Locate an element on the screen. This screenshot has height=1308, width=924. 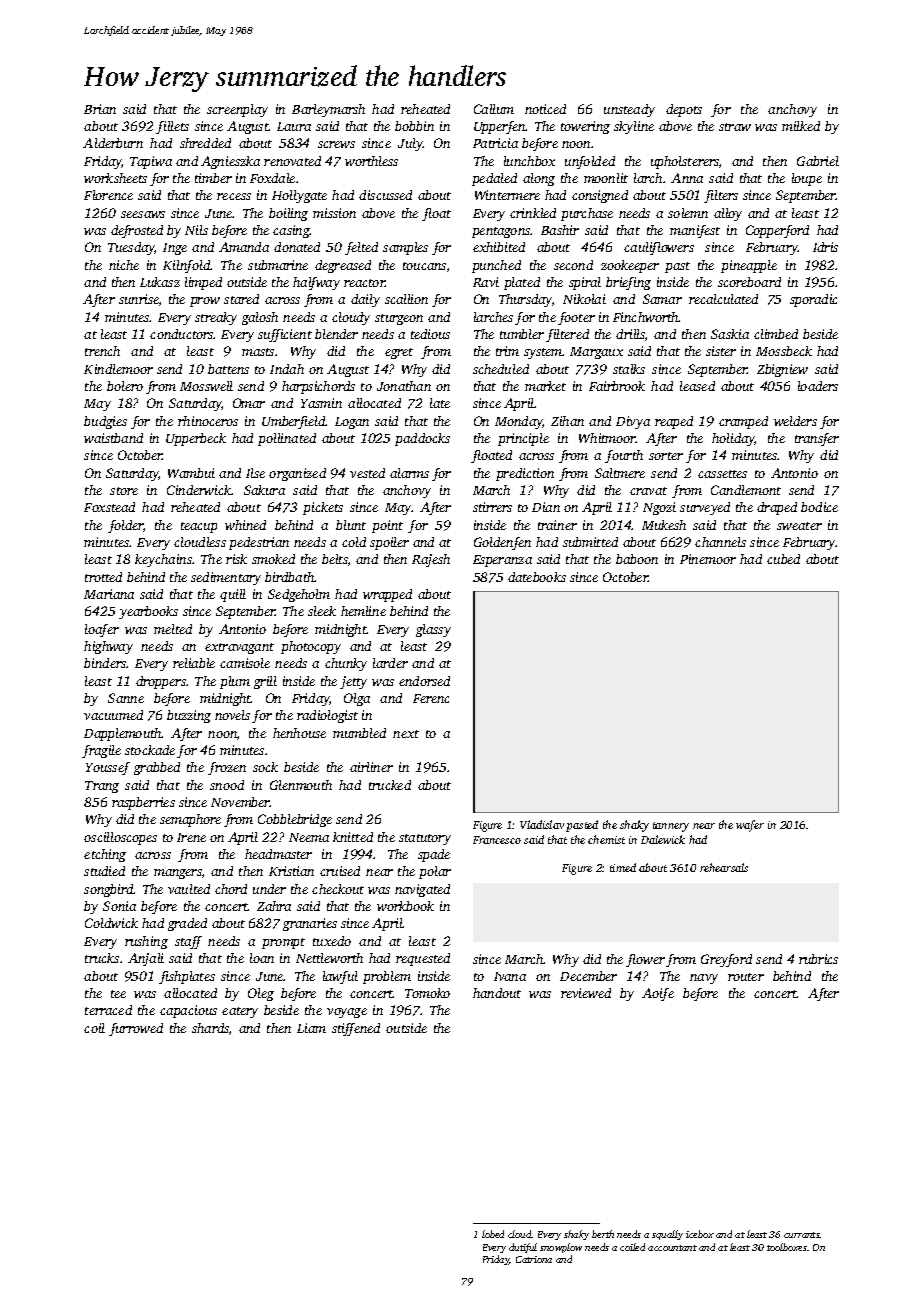
felted is located at coordinates (361, 248).
